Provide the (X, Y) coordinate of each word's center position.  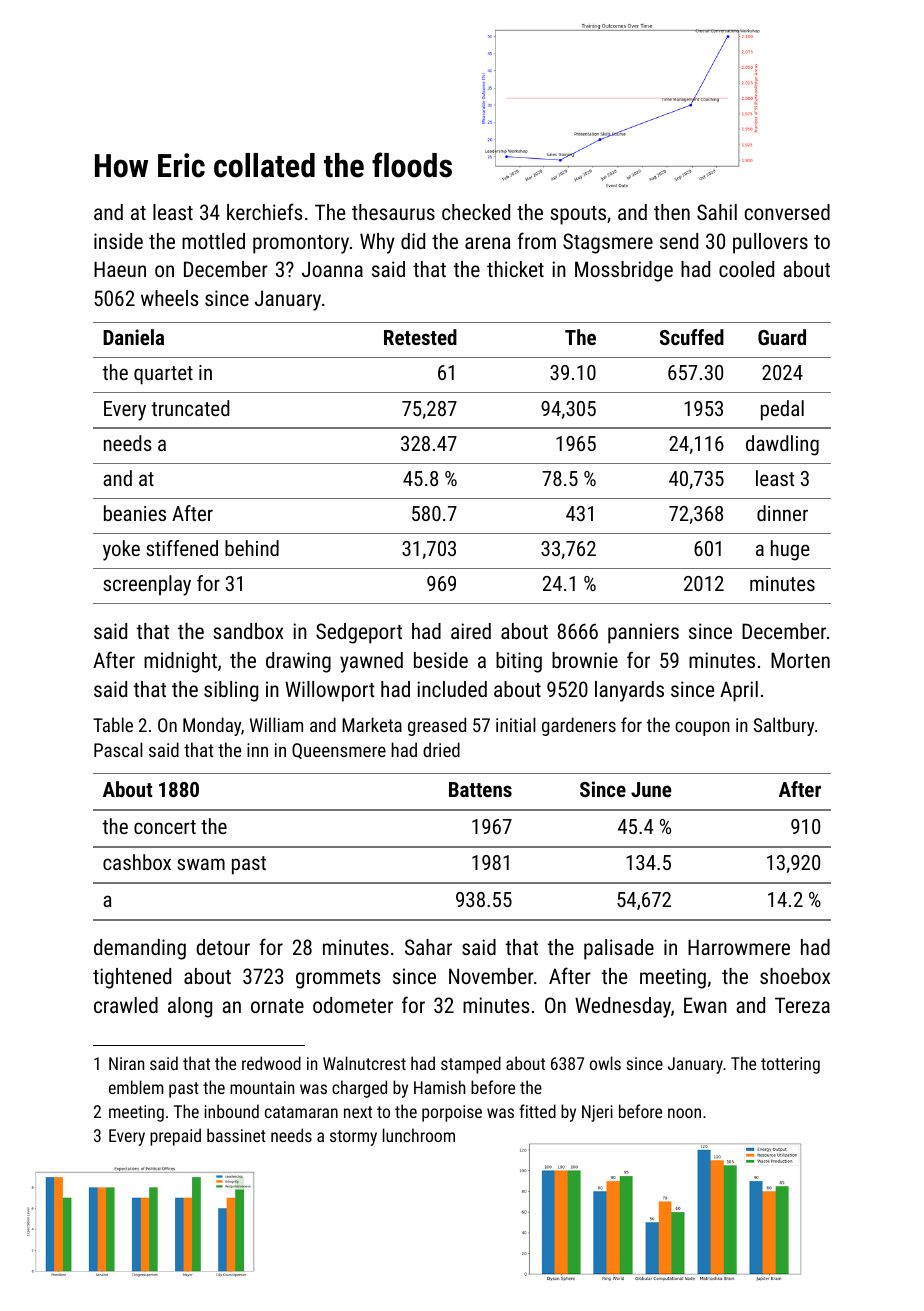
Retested (420, 337)
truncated (190, 408)
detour (223, 947)
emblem (136, 1087)
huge (790, 550)
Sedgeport (359, 633)
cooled (746, 269)
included (452, 689)
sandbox (248, 631)
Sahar (428, 947)
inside (118, 241)
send (679, 241)
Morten (800, 660)
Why (377, 243)
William (276, 724)
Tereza (802, 1005)
